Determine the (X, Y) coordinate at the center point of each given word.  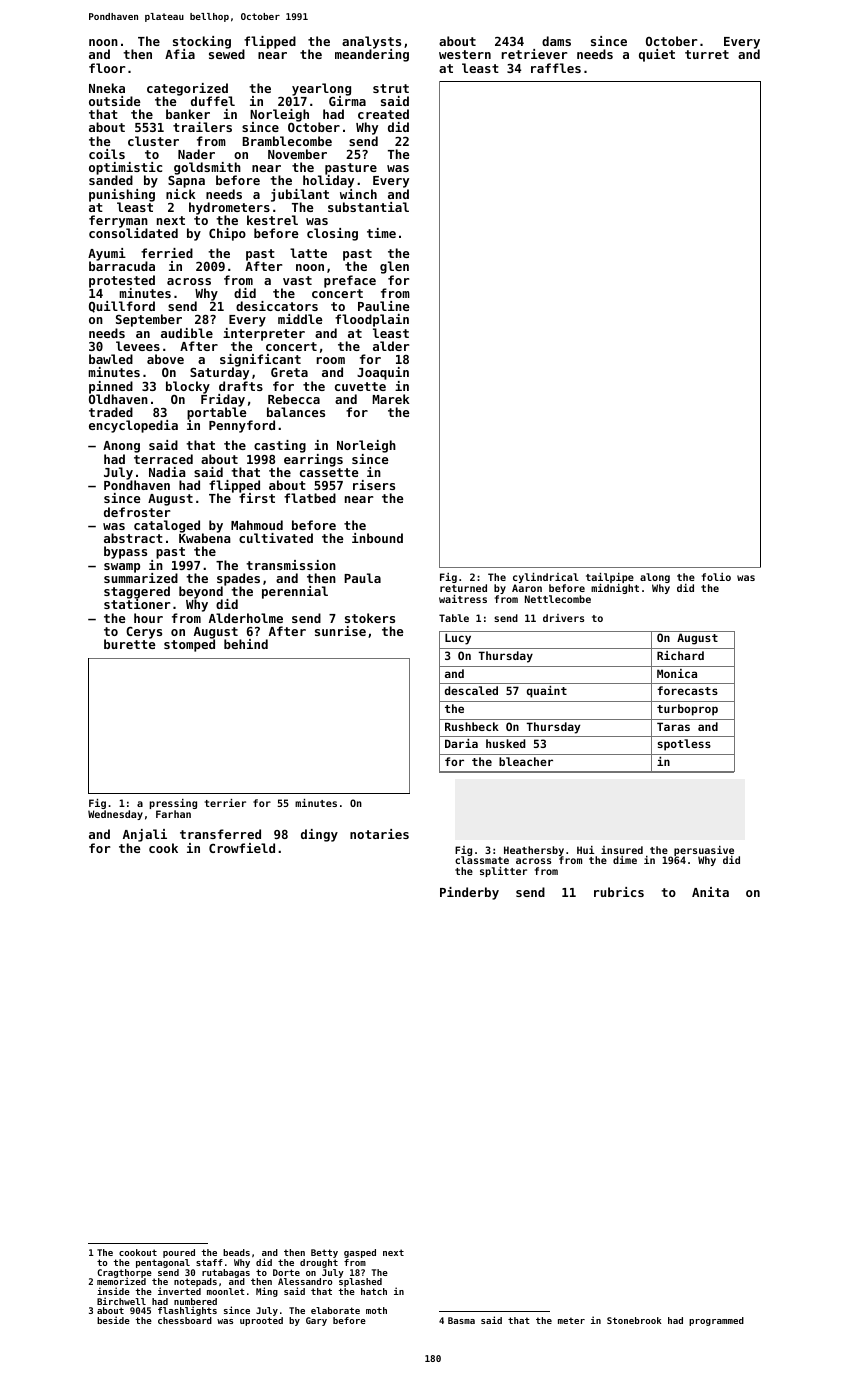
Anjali (145, 835)
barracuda (122, 266)
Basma (461, 1320)
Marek (391, 399)
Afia (180, 54)
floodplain (372, 320)
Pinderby (469, 893)
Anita (710, 892)
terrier (225, 803)
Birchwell (121, 1301)
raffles (556, 68)
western (465, 54)
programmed (716, 1321)
